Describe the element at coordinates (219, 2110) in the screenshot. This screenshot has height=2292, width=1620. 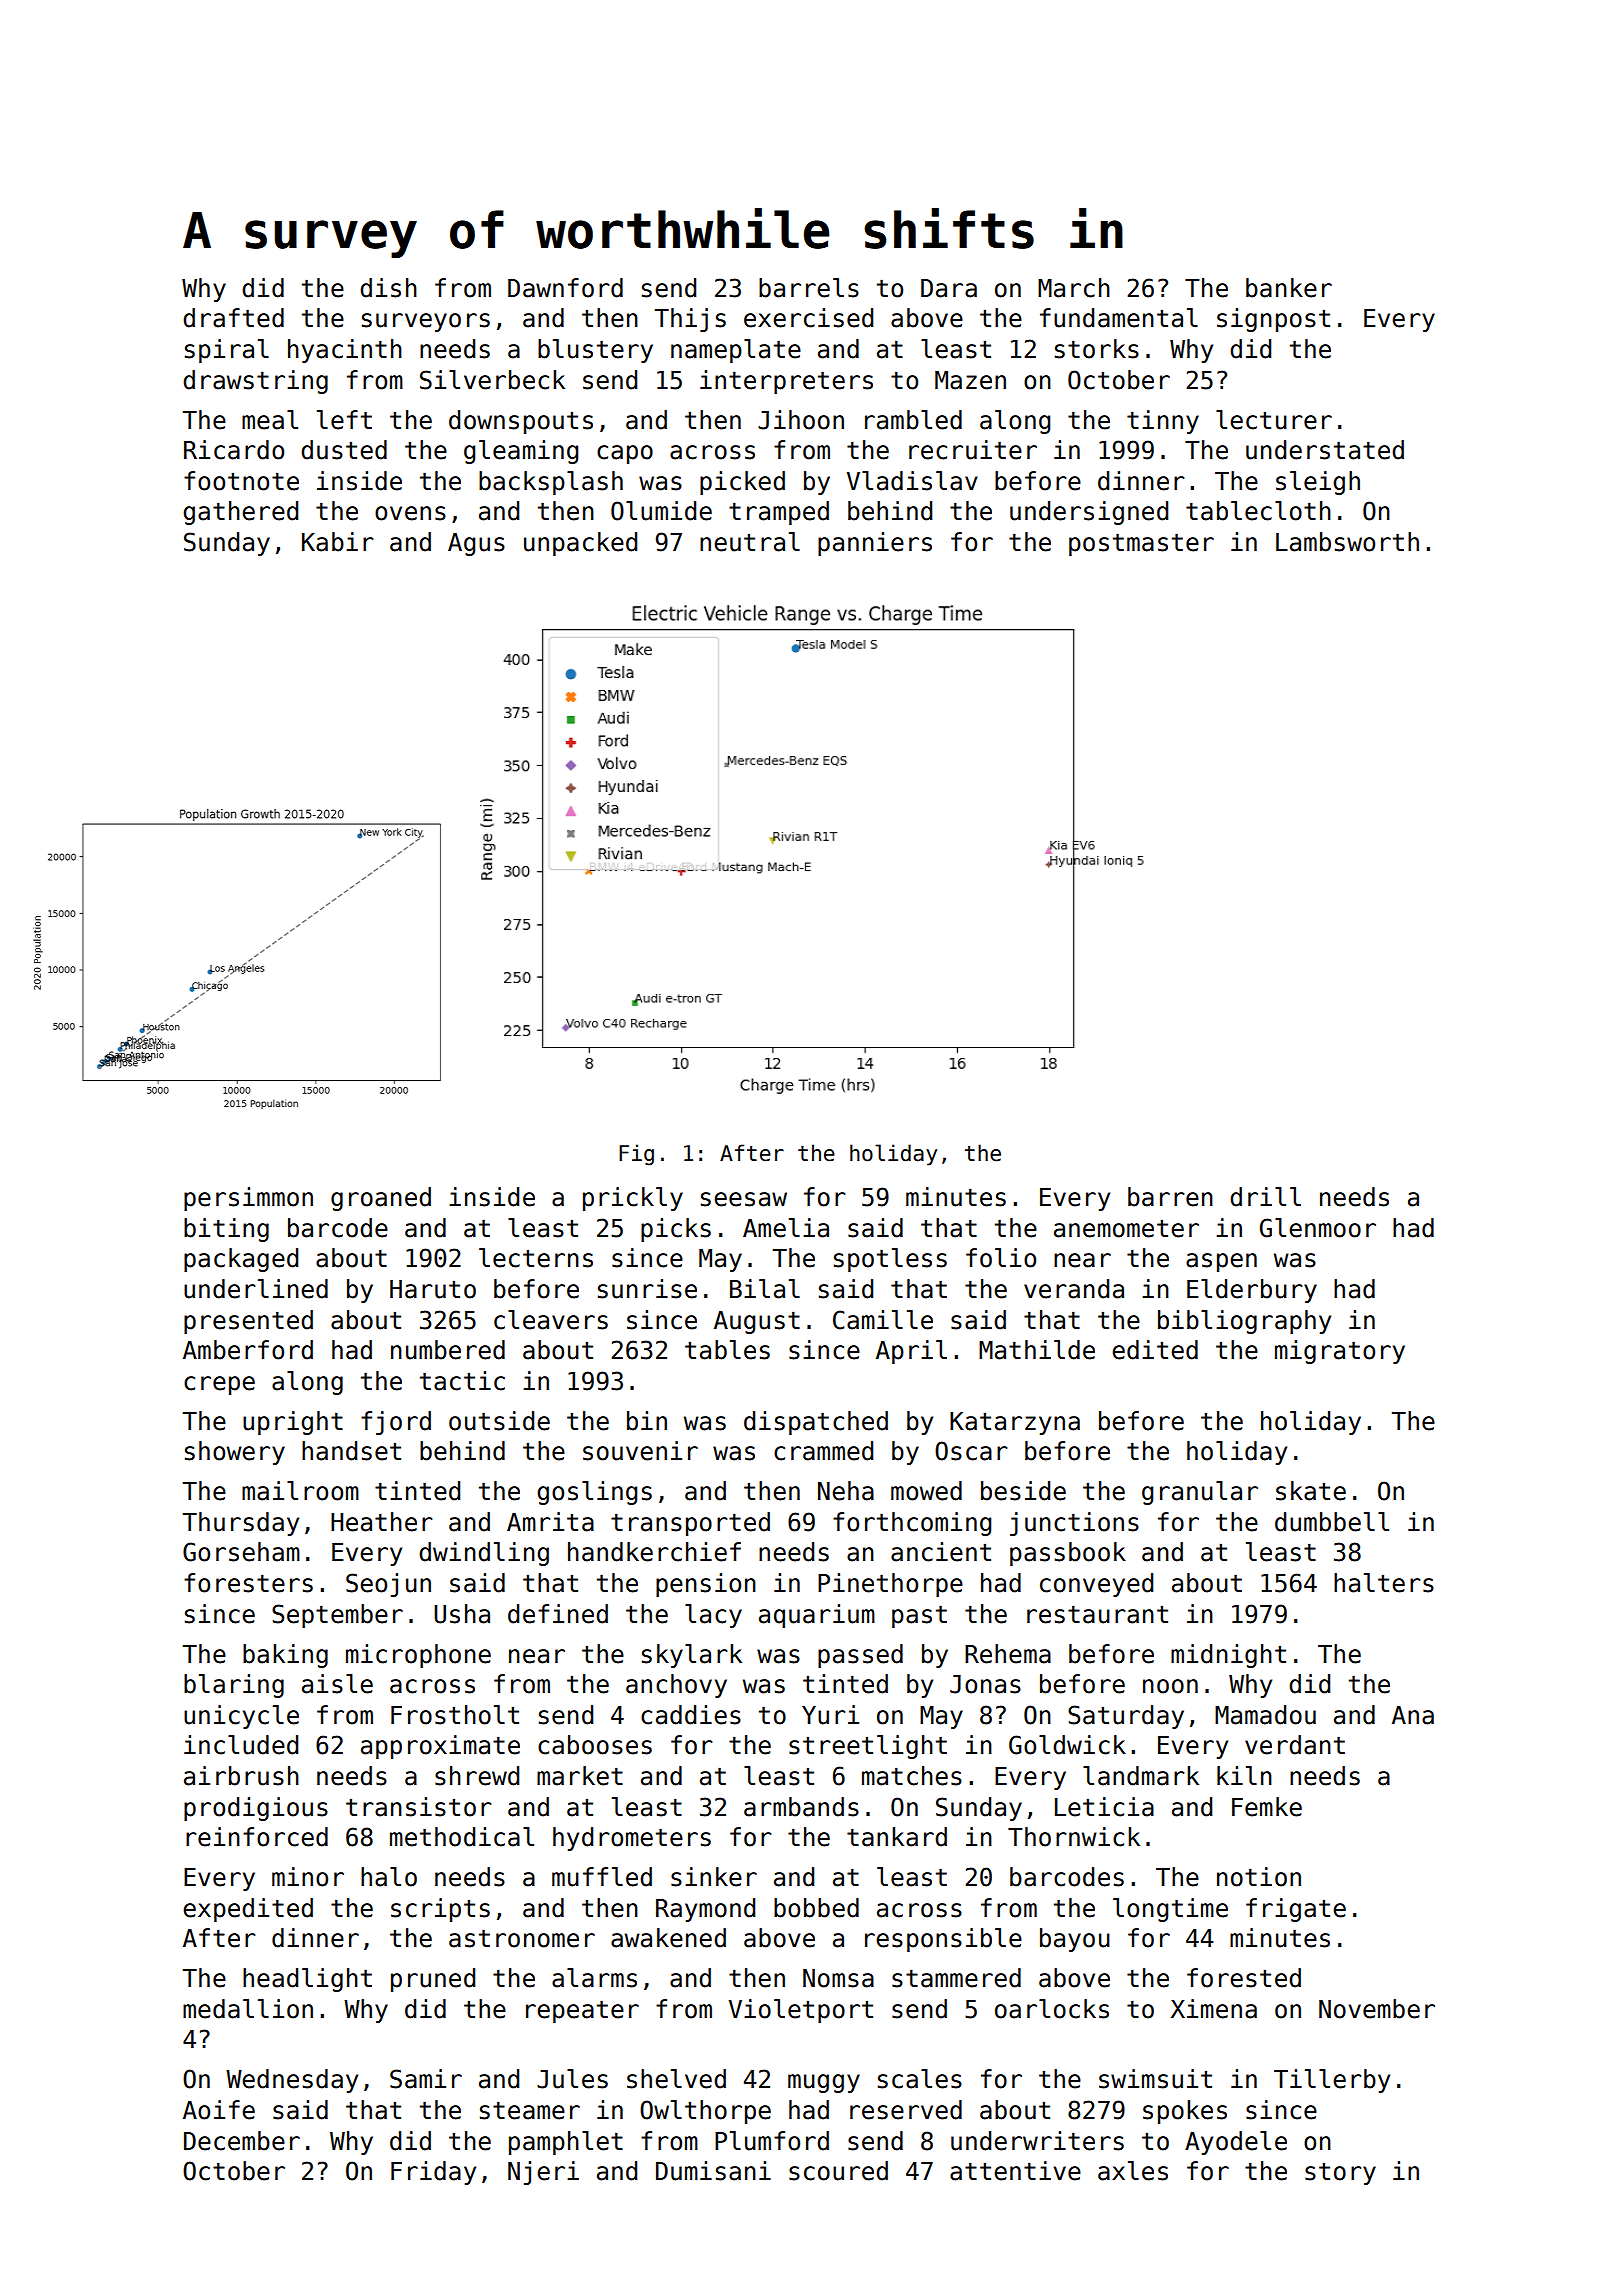
I see `Aoife` at that location.
